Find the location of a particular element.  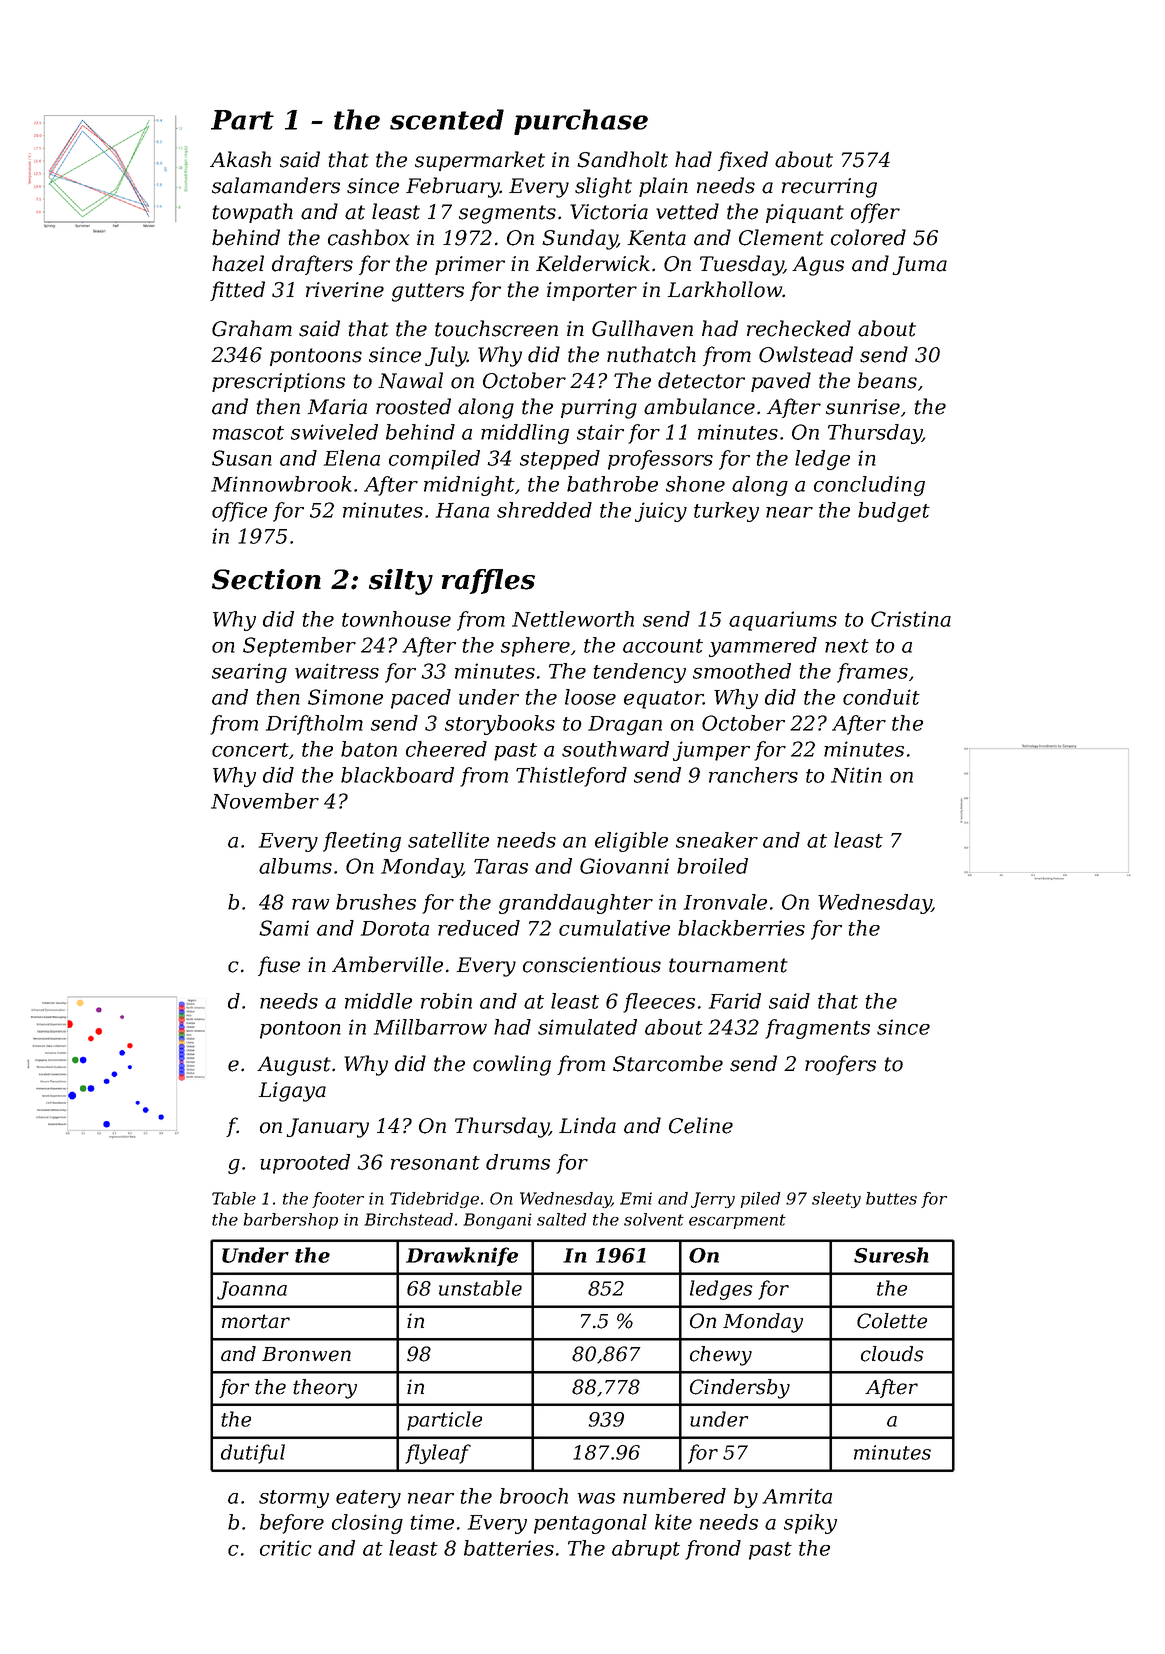

Drawknife is located at coordinates (462, 1256).
